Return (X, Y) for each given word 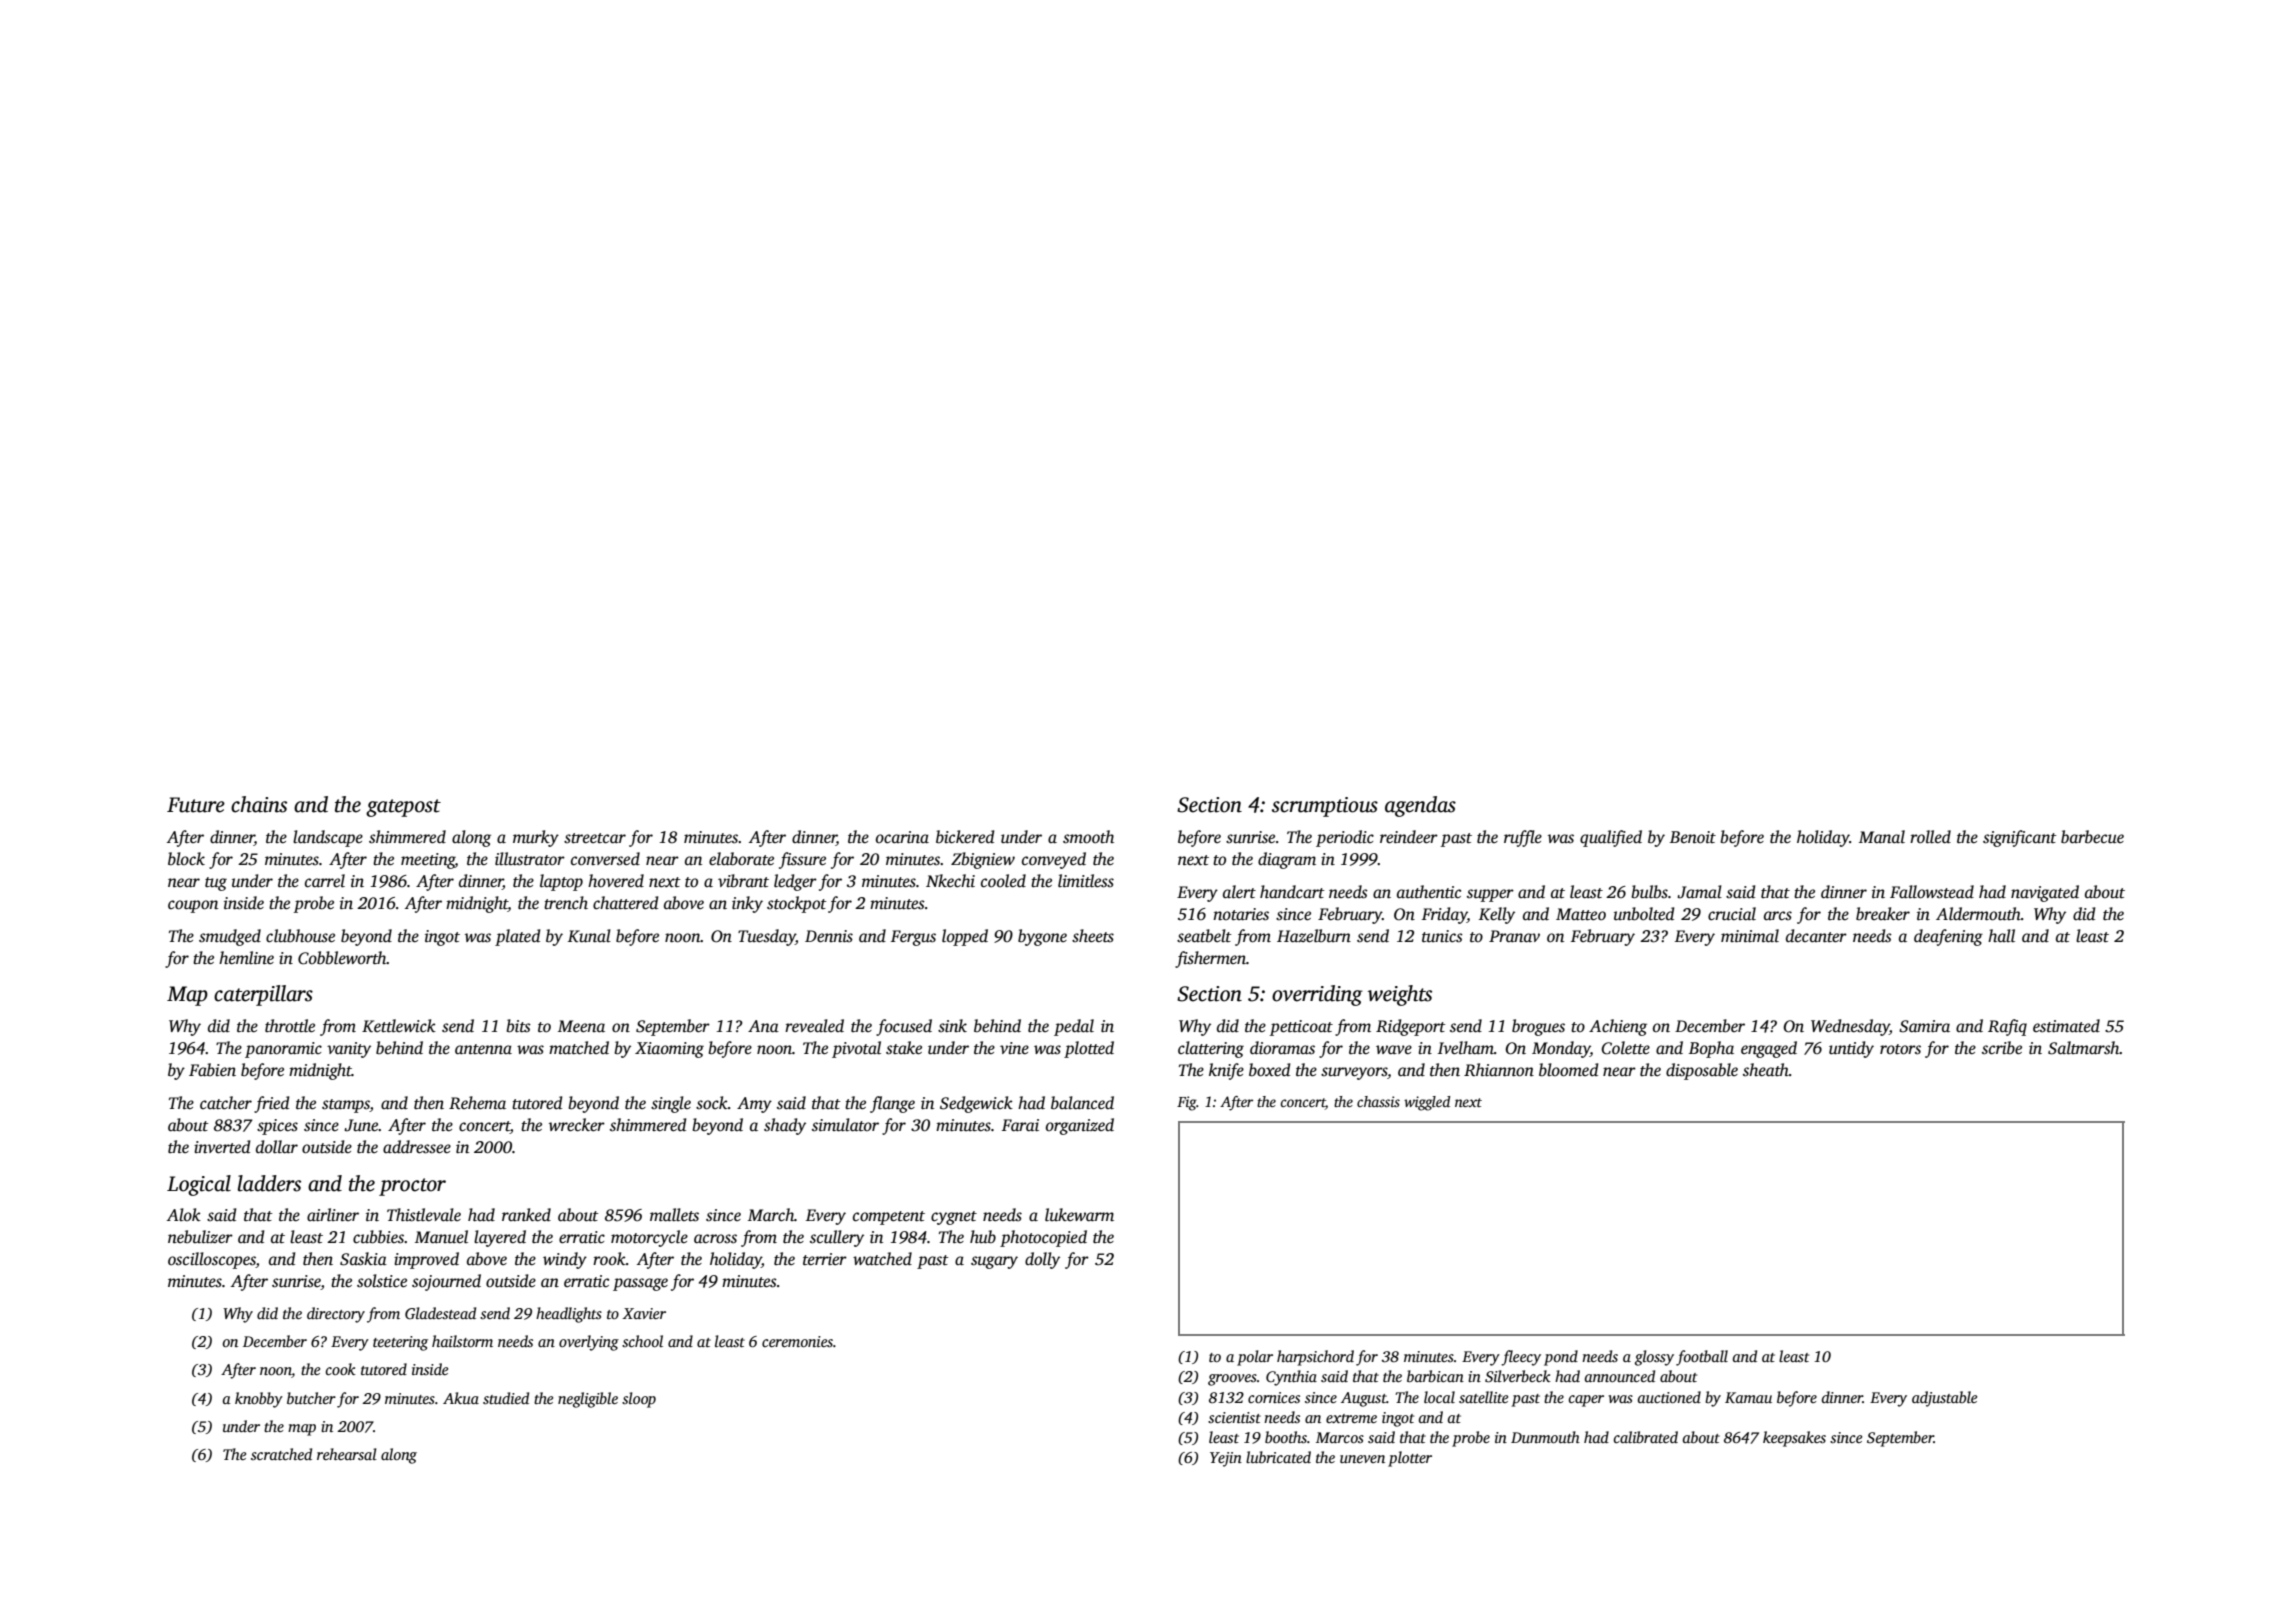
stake (904, 1048)
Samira (1924, 1026)
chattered (625, 903)
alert (1239, 892)
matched (579, 1048)
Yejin (1226, 1459)
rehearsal (347, 1454)
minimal (1750, 936)
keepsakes (1794, 1439)
